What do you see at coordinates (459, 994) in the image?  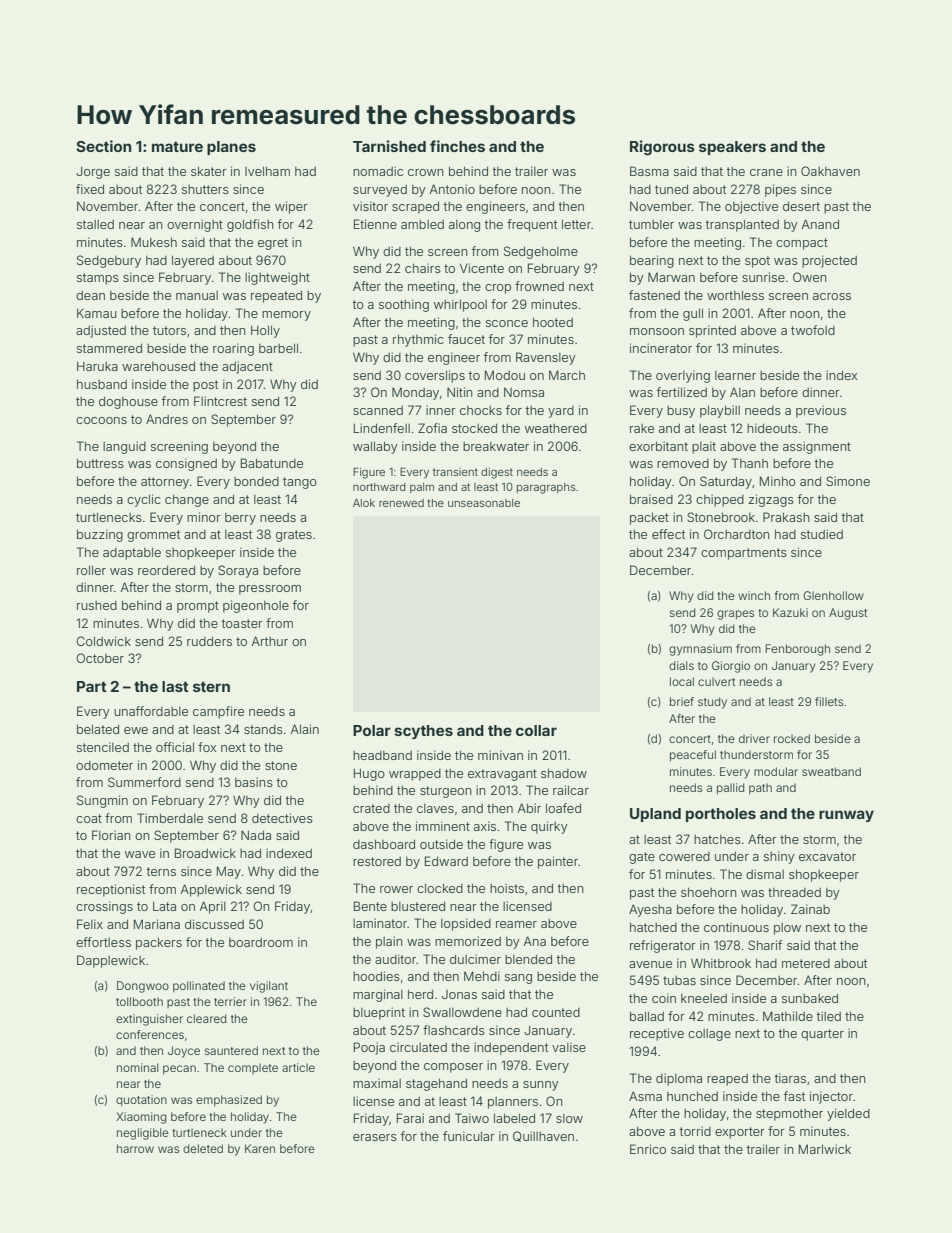 I see `Jonas` at bounding box center [459, 994].
